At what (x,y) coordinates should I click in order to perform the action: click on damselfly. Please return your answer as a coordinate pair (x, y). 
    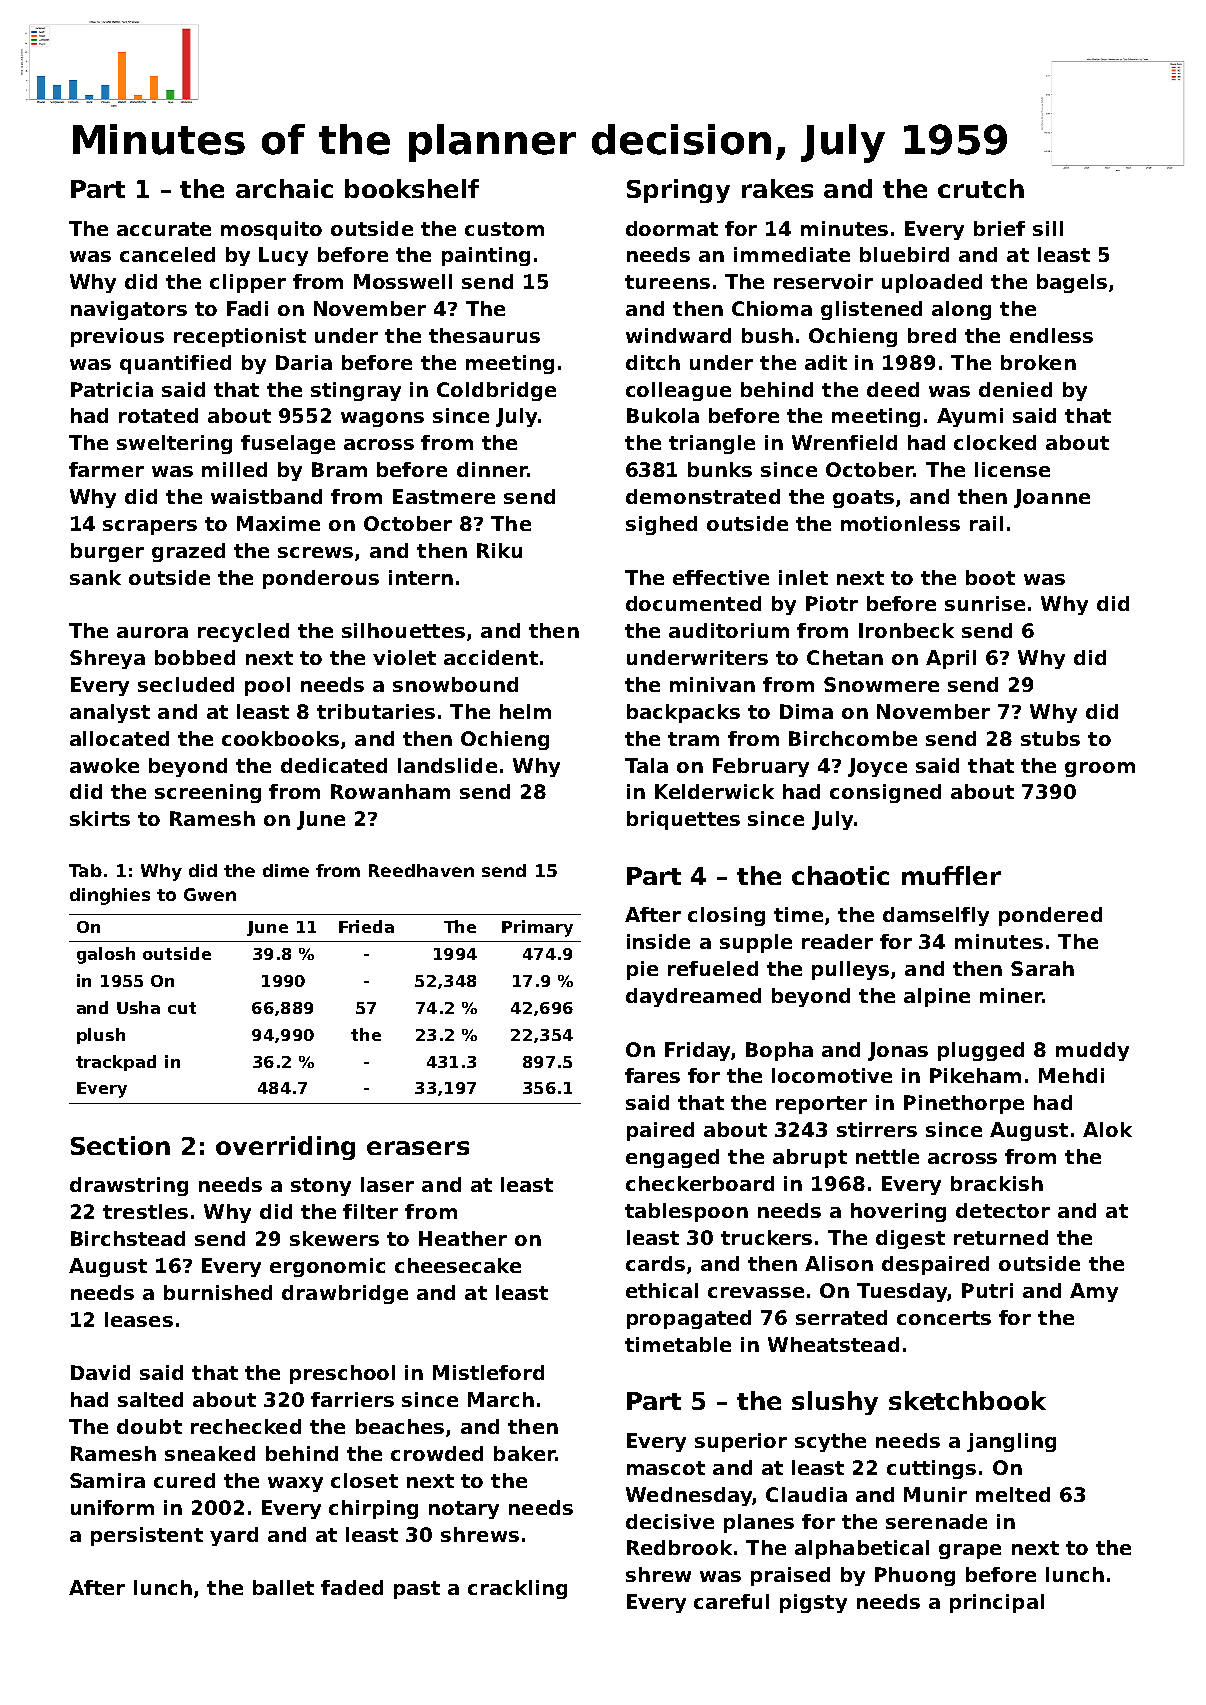
    Looking at the image, I should click on (936, 916).
